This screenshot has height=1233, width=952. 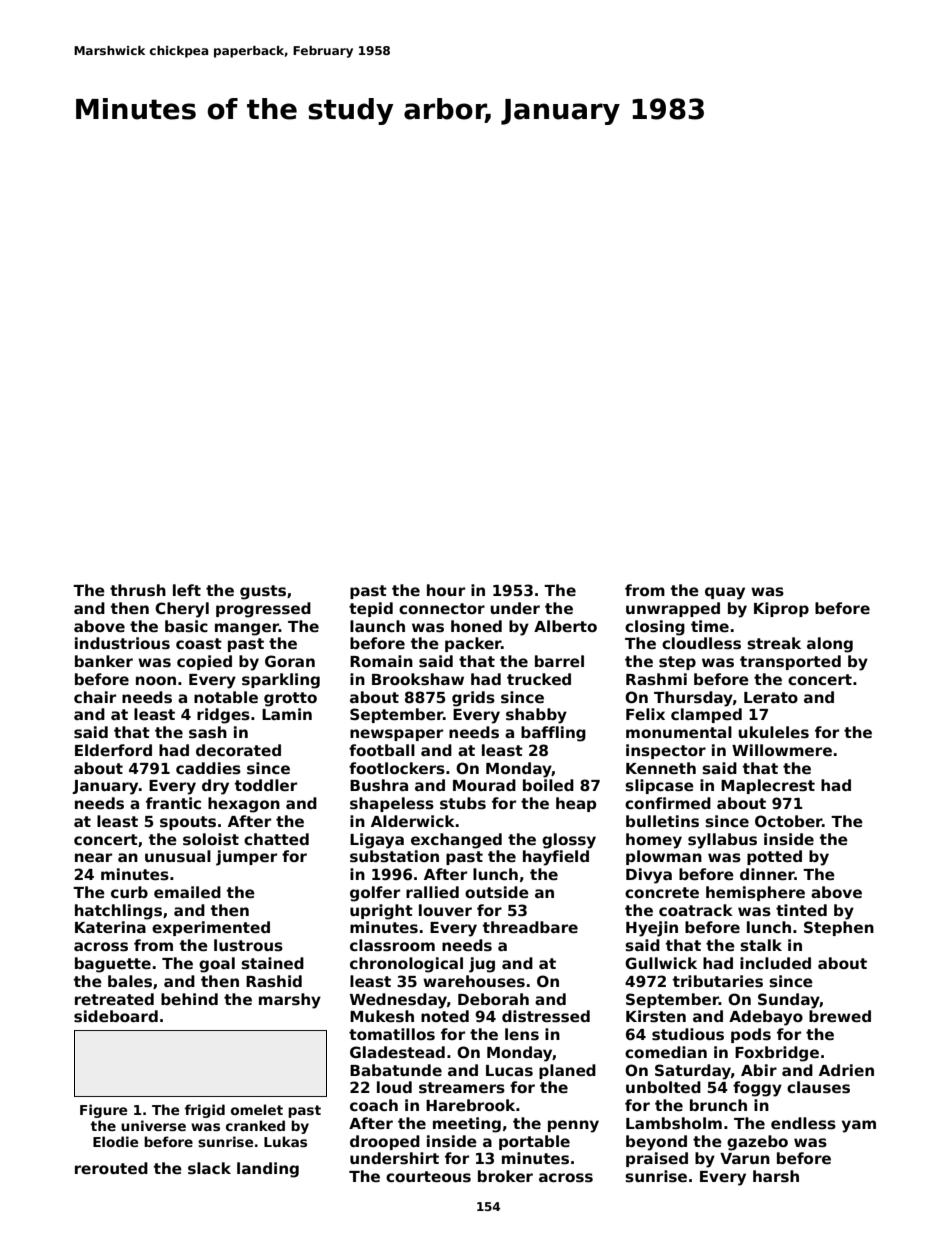 What do you see at coordinates (116, 1016) in the screenshot?
I see `sideboard` at bounding box center [116, 1016].
